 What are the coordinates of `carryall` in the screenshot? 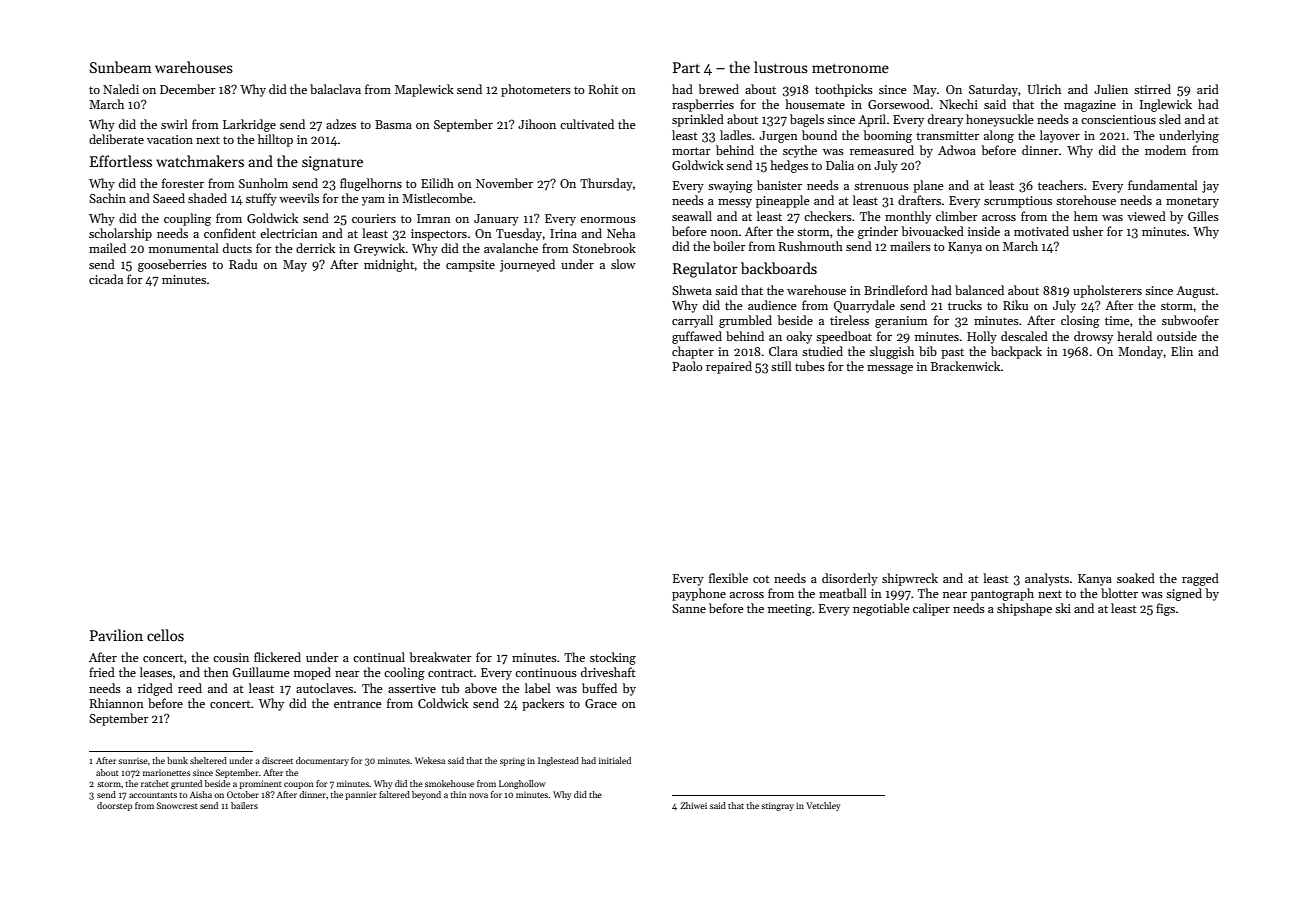 It's located at (692, 321).
